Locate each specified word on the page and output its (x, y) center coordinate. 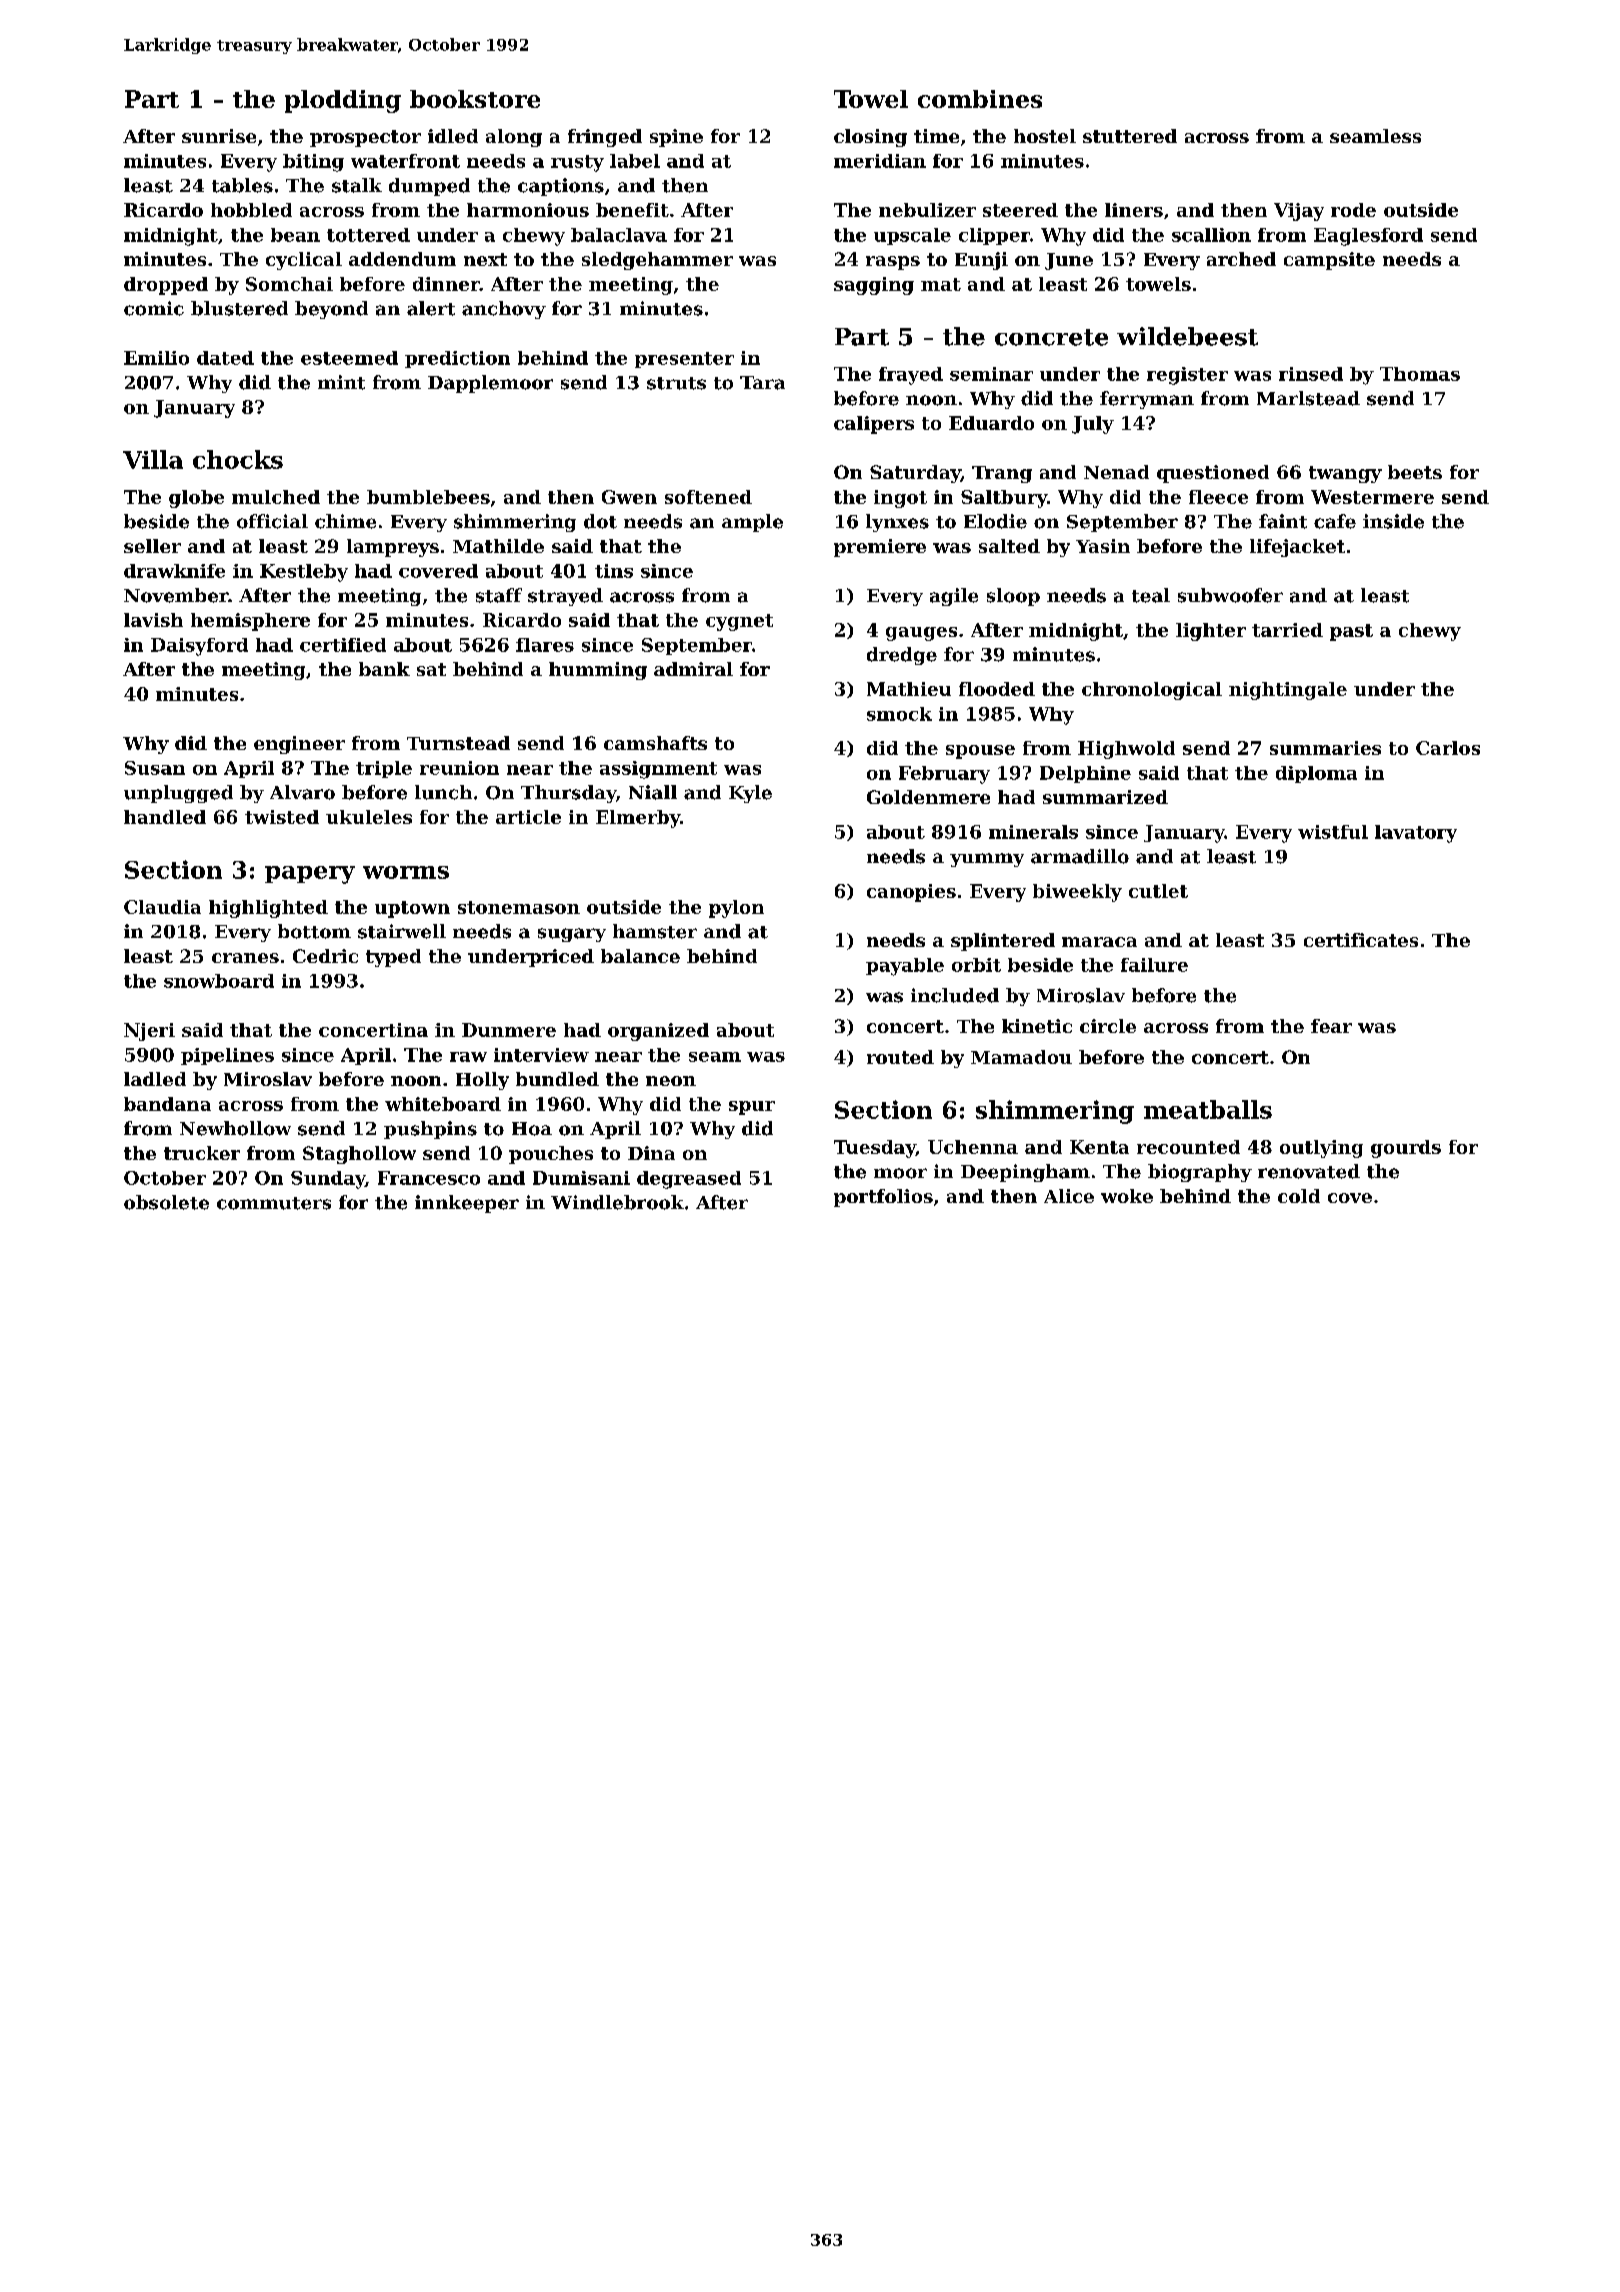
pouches (551, 1155)
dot (600, 521)
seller (152, 546)
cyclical (304, 261)
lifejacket (1297, 548)
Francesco (429, 1178)
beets (1415, 472)
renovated (1309, 1171)
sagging (874, 286)
